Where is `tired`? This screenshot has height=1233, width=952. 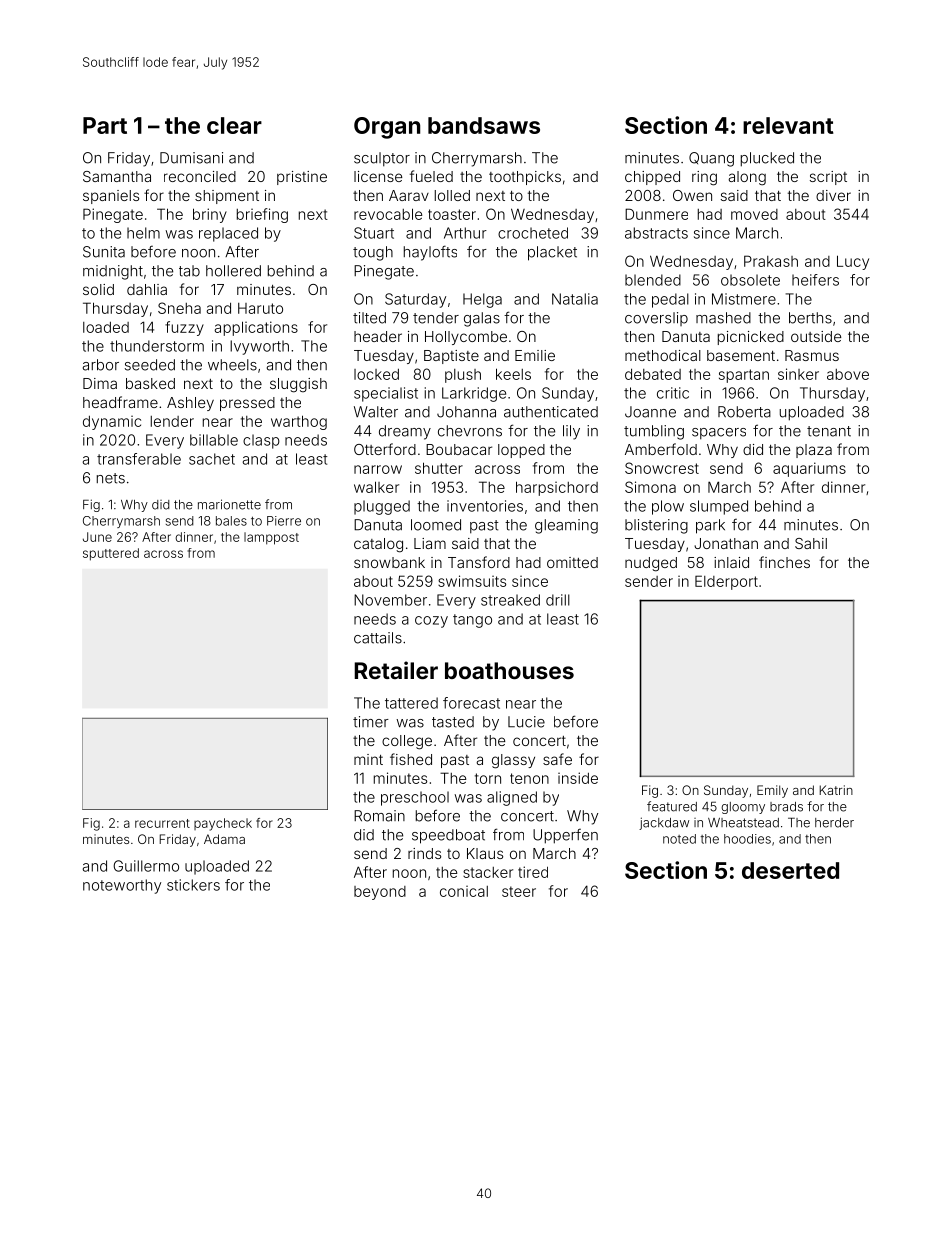 tired is located at coordinates (533, 872).
